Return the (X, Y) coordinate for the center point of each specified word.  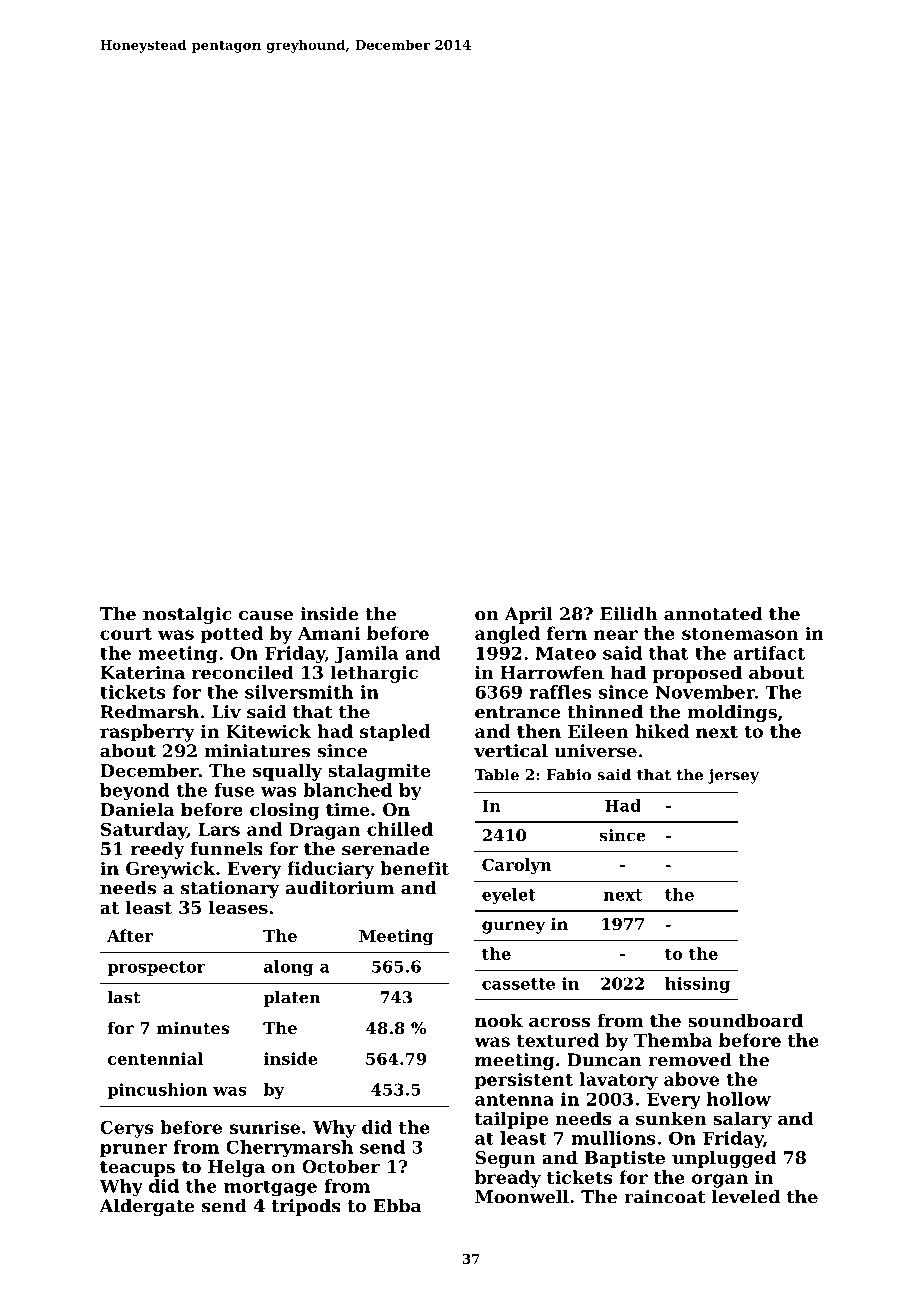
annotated (713, 614)
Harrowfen (552, 672)
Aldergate (147, 1207)
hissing (697, 985)
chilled (400, 829)
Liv (226, 712)
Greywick (170, 870)
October (341, 1166)
